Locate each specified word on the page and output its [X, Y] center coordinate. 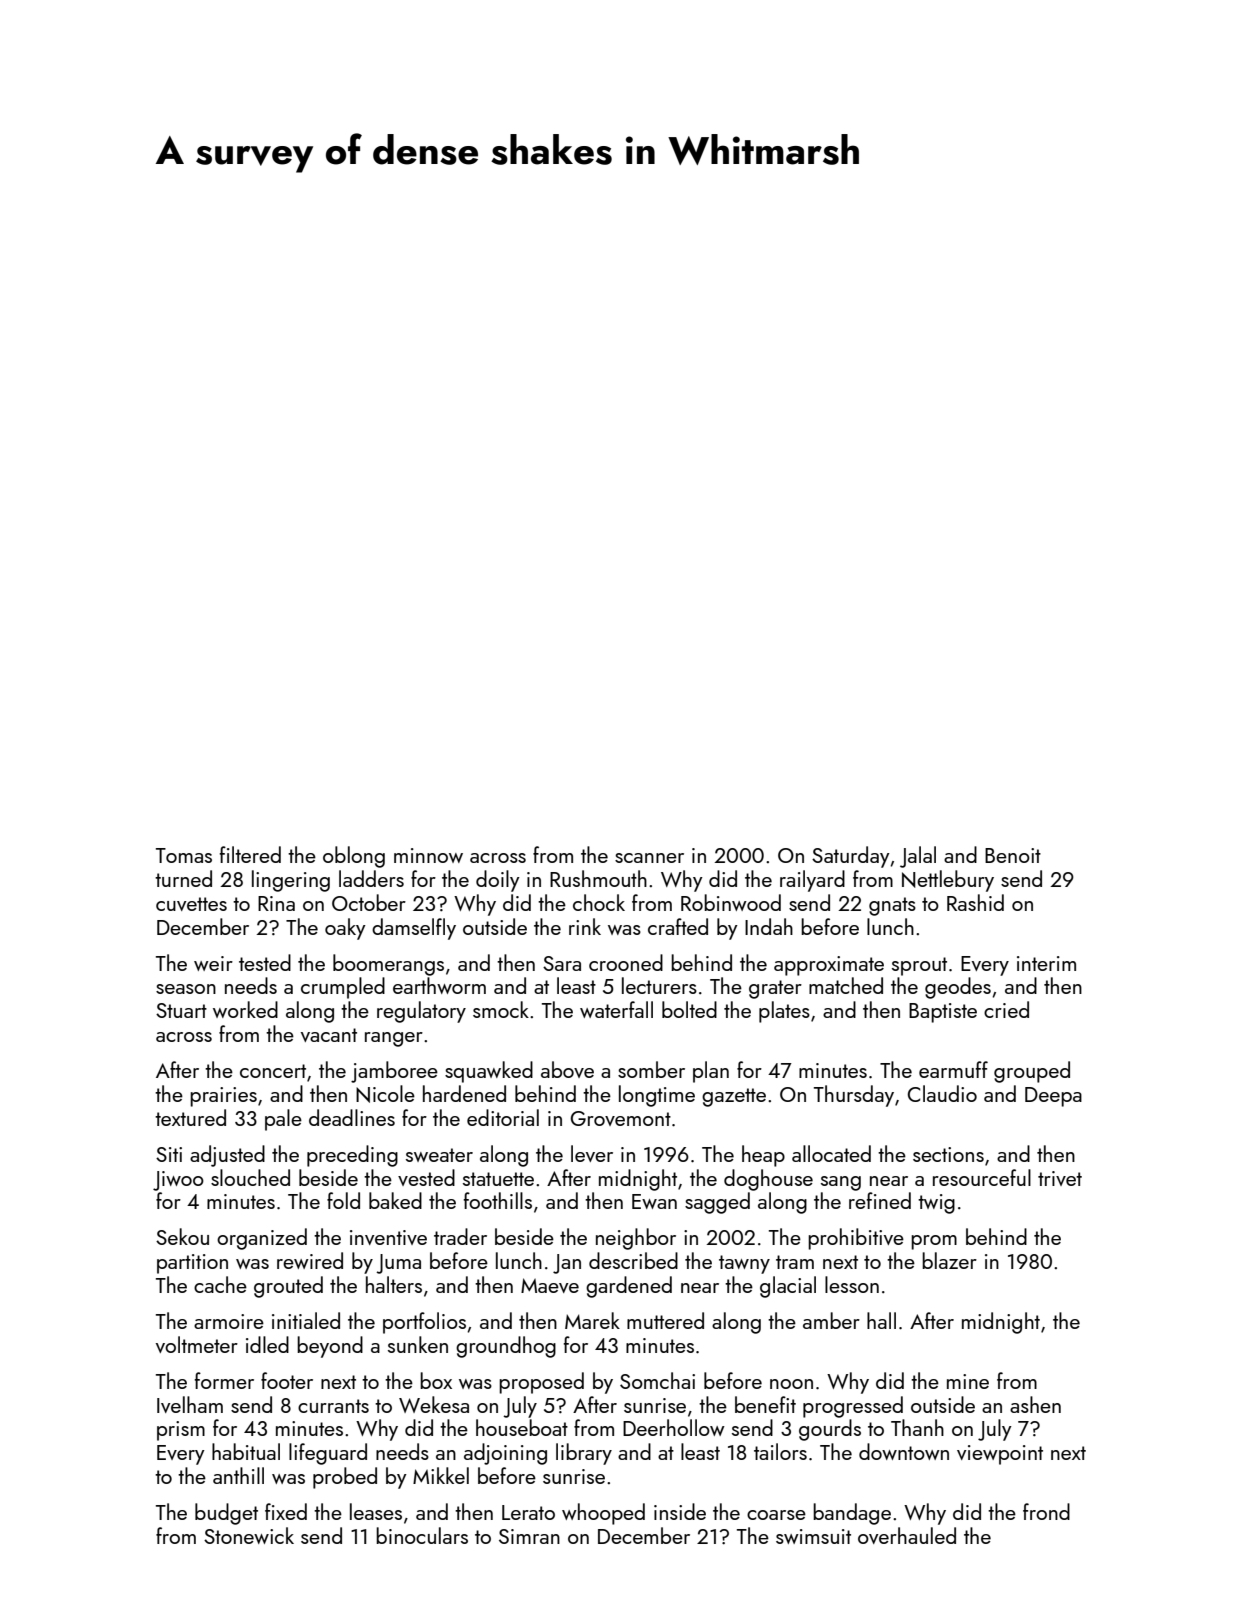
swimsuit [813, 1536]
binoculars [422, 1535]
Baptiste [943, 1013]
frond [1046, 1511]
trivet [1060, 1178]
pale [283, 1120]
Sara [562, 963]
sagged [717, 1203]
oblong [354, 857]
